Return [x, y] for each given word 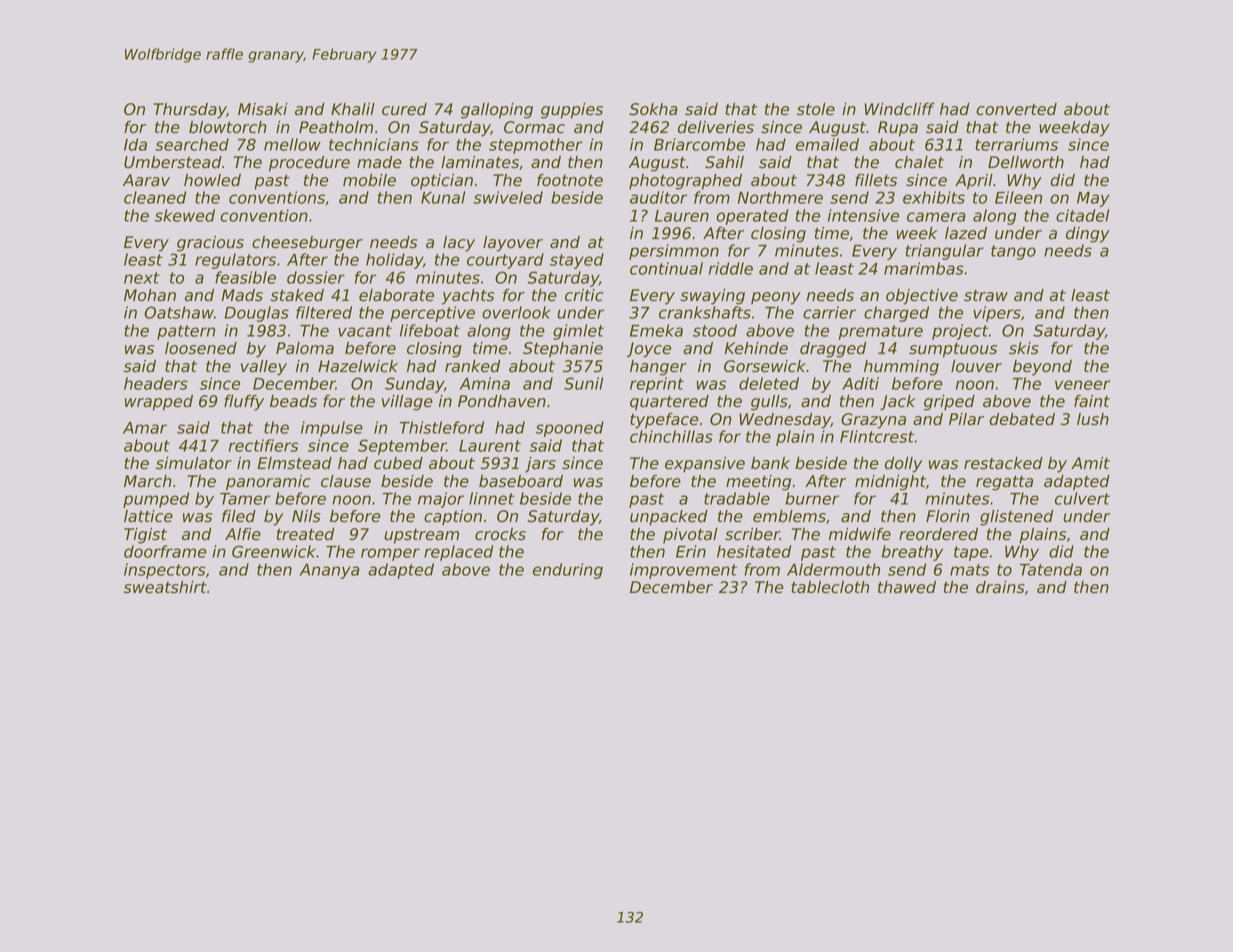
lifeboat [430, 330]
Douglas [256, 314]
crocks [500, 534]
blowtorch [228, 127]
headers [156, 383]
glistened [1016, 518]
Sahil [724, 162]
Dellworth [1026, 162]
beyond [1042, 368]
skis [1024, 348]
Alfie [243, 534]
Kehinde [756, 348]
